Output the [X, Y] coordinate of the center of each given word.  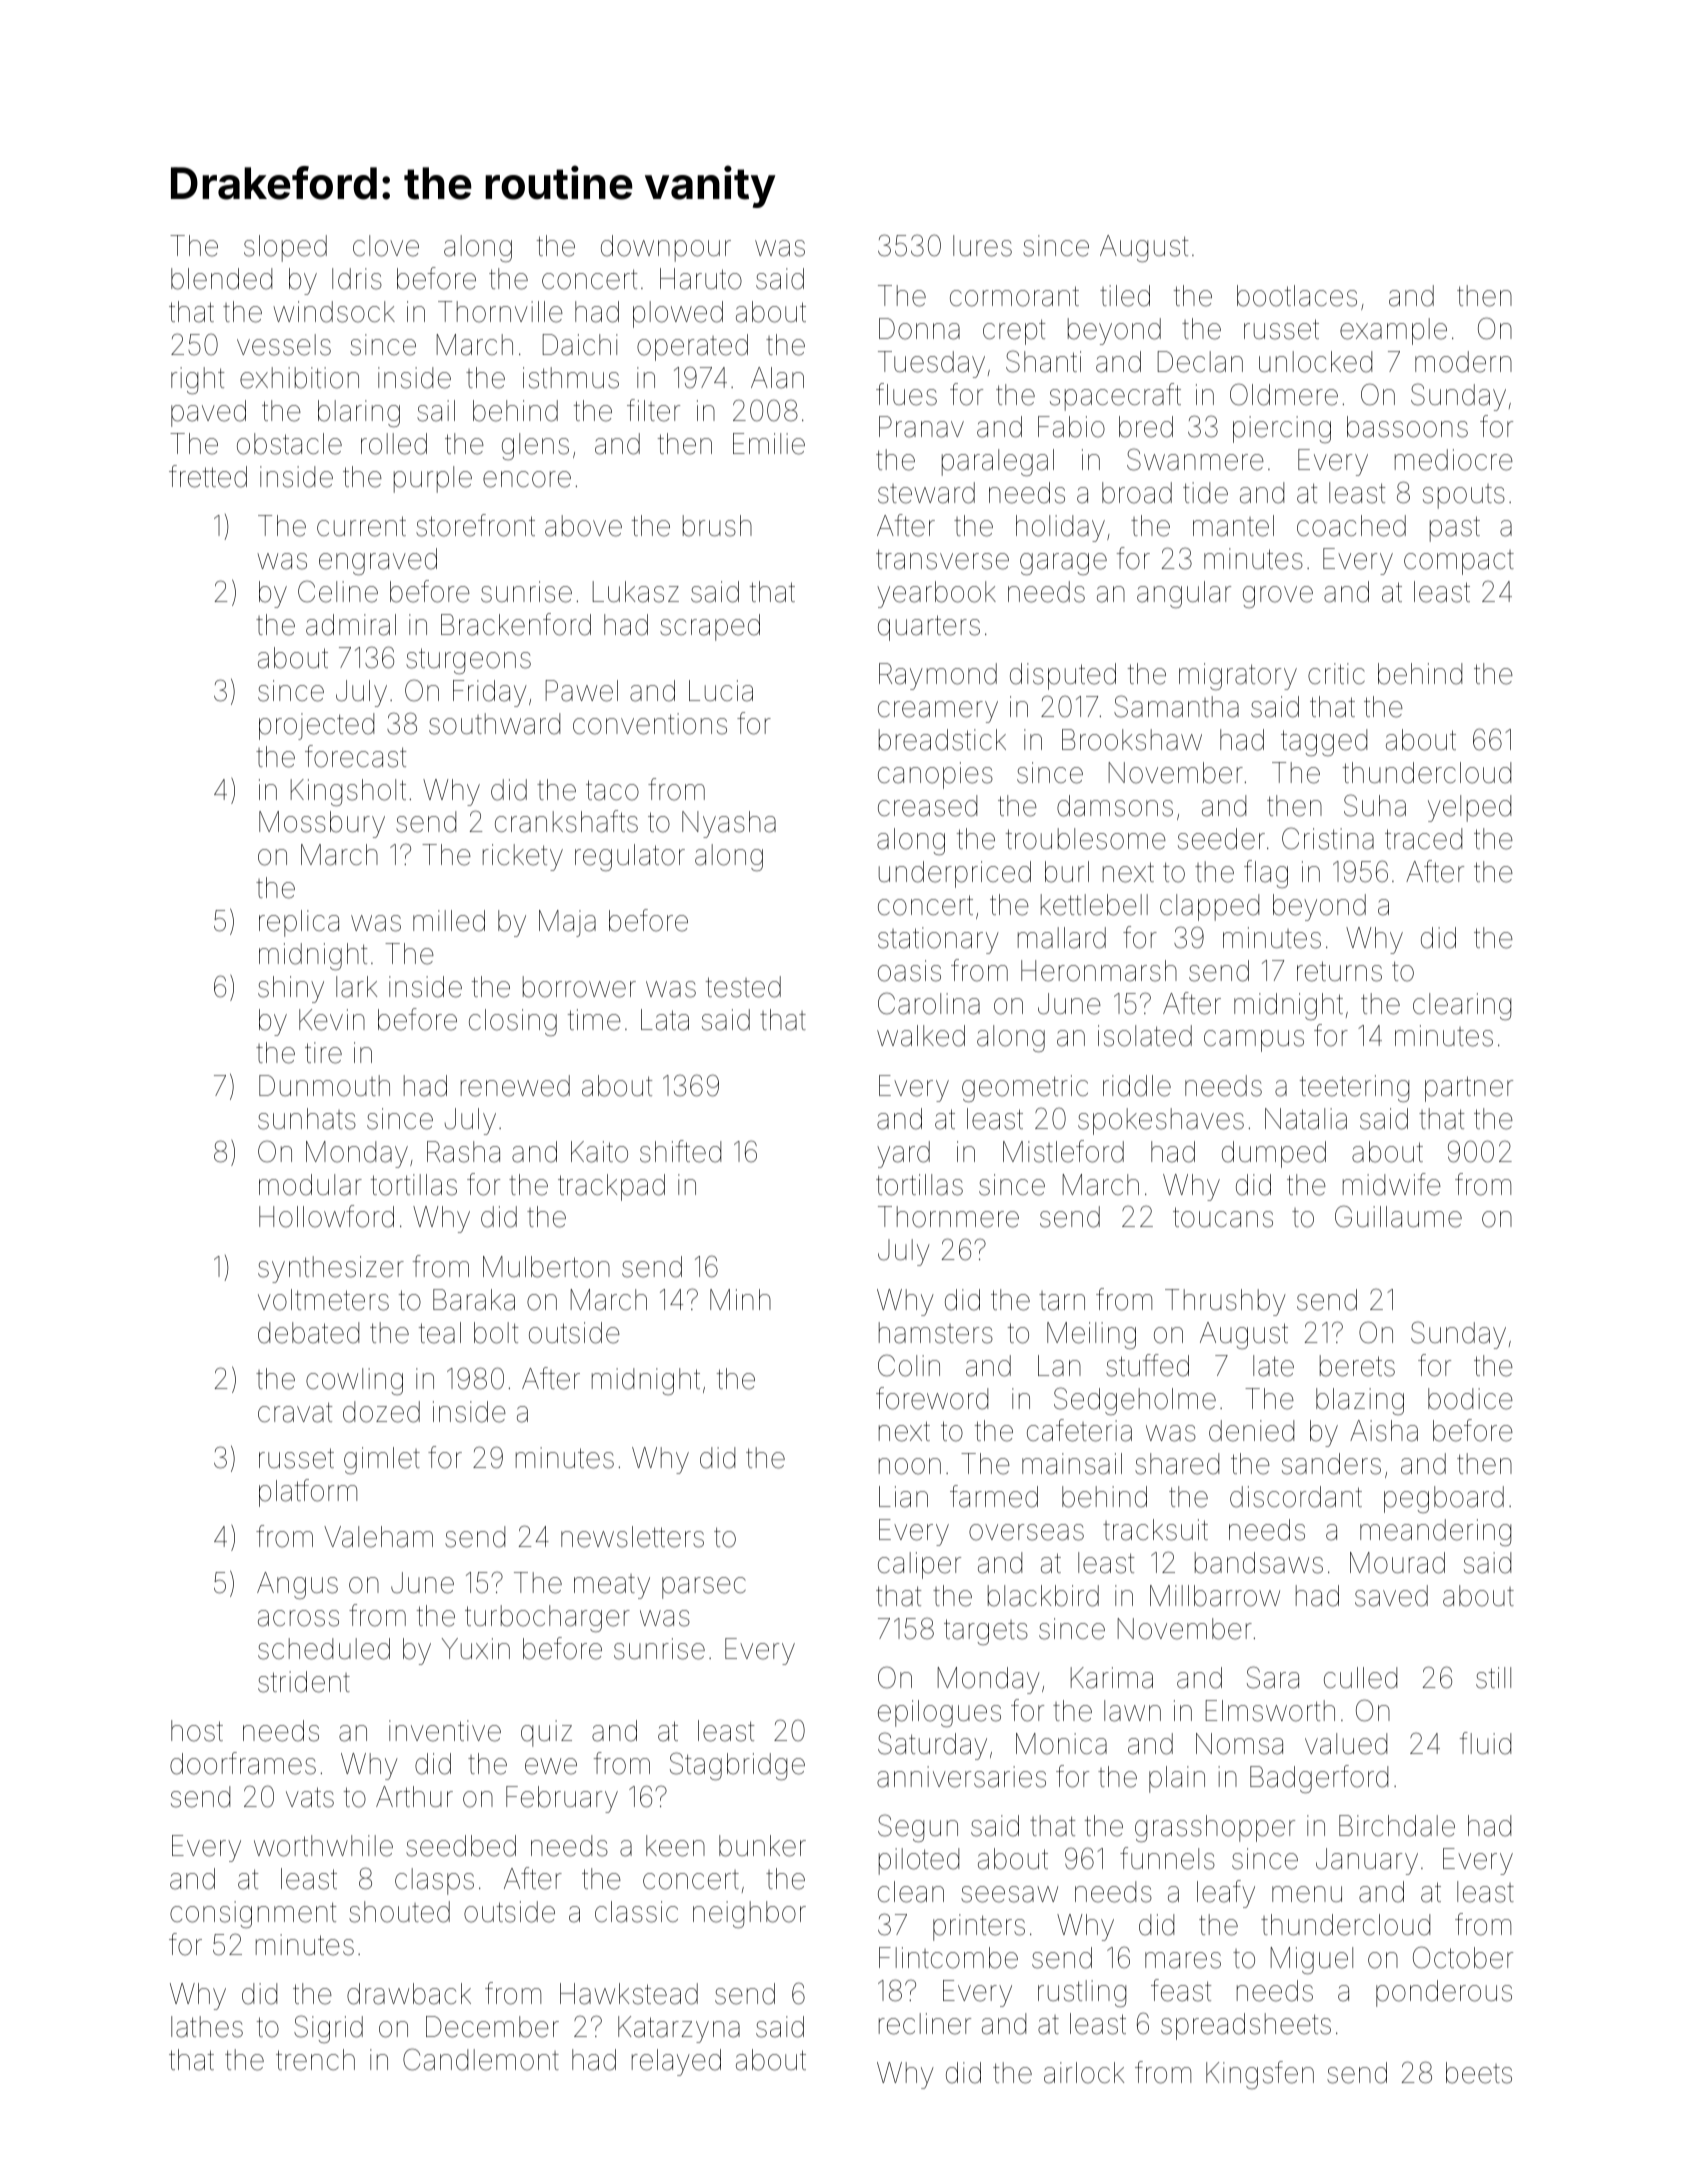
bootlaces [1297, 296]
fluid [1485, 1743]
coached [1351, 526]
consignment [253, 1914]
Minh [740, 1299]
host [197, 1731]
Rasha [463, 1152]
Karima [1112, 1678]
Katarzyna [679, 2029]
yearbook [936, 594]
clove [386, 246]
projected [316, 726]
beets [1479, 2073]
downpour [666, 248]
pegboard [1444, 1499]
